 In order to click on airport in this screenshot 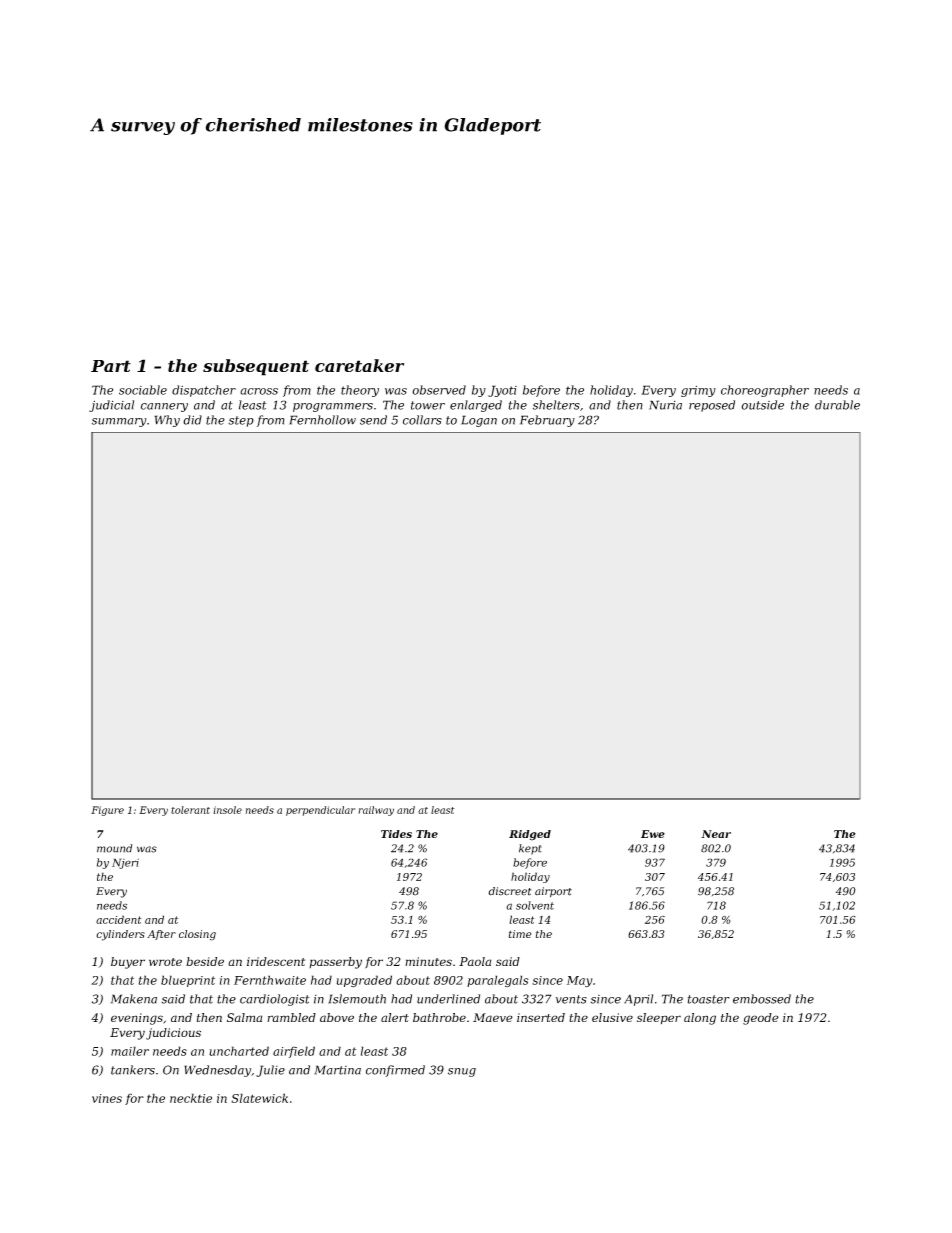, I will do `click(553, 892)`.
